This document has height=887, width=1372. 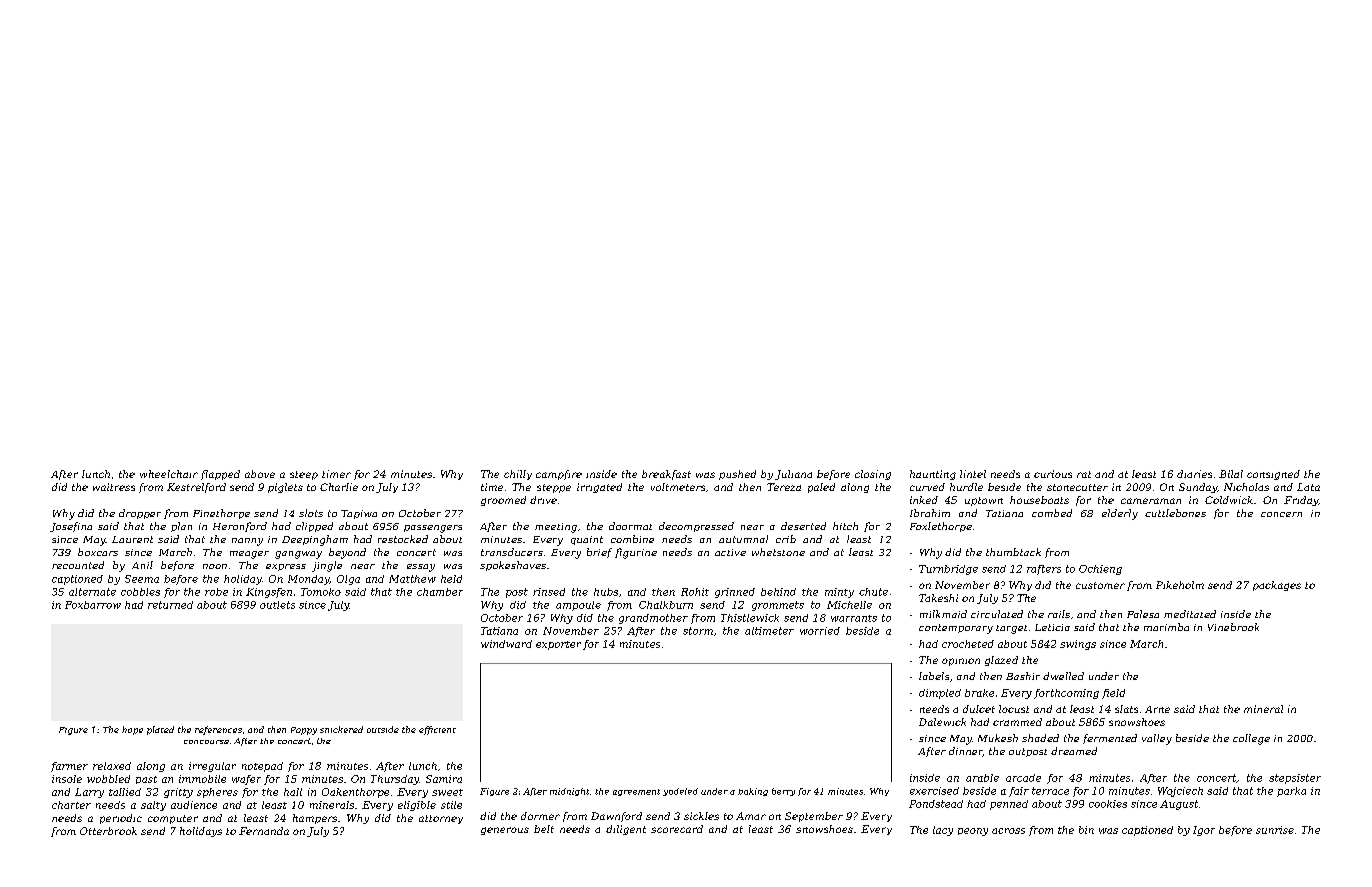 What do you see at coordinates (1166, 627) in the document?
I see `marimba` at bounding box center [1166, 627].
